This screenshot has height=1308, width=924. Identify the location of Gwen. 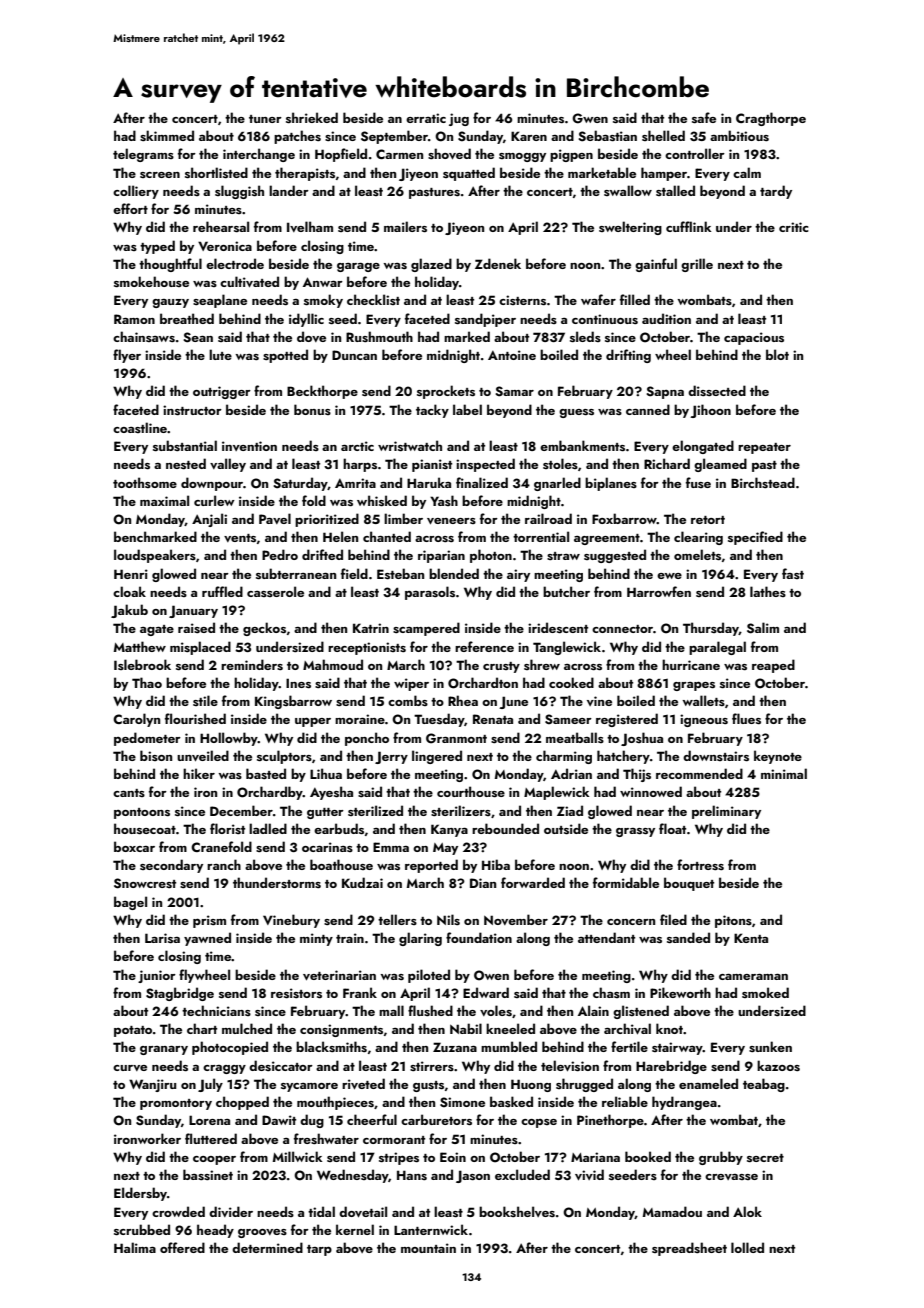
(590, 118).
